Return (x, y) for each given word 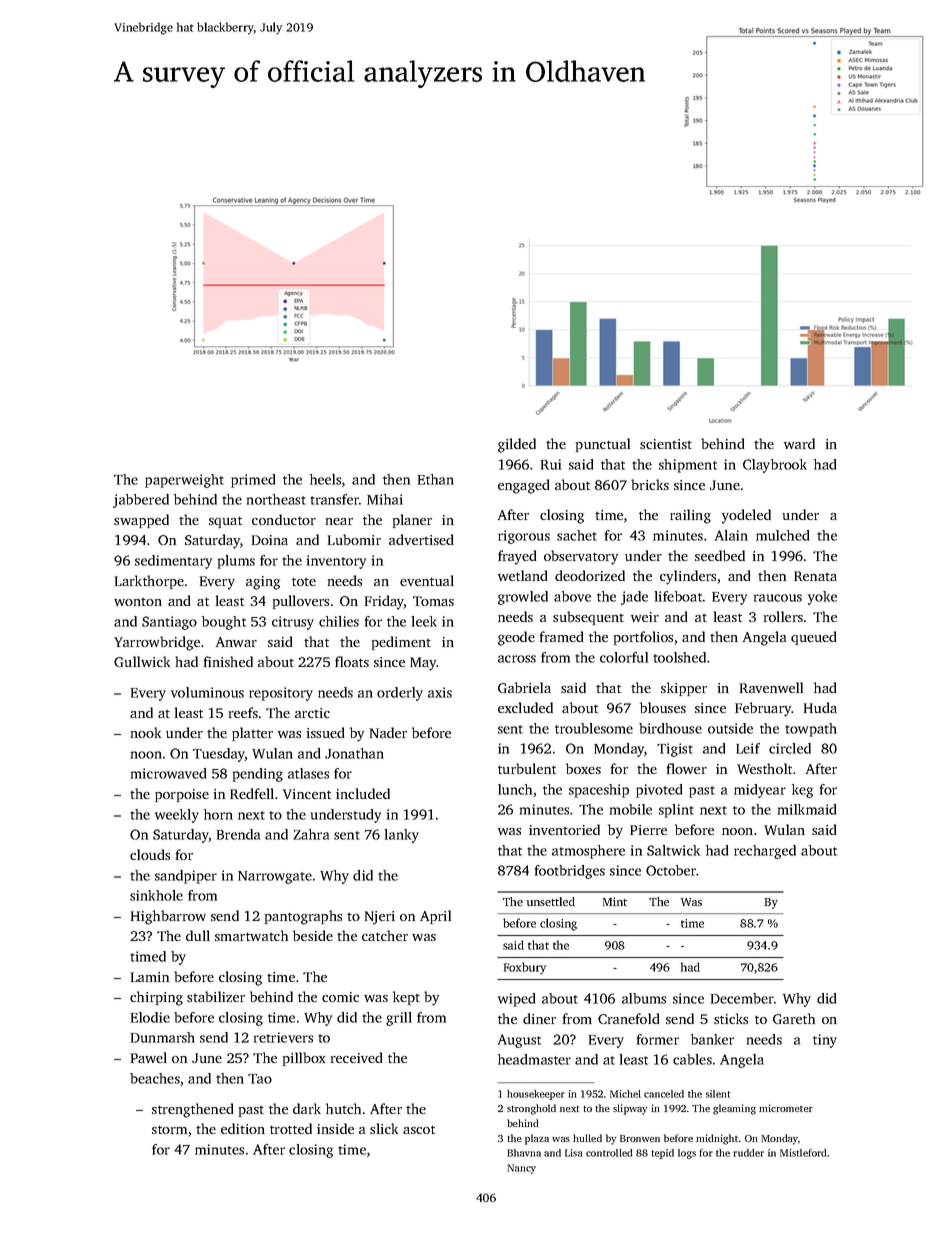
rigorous (524, 537)
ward (799, 443)
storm (169, 1130)
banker (712, 1039)
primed (253, 481)
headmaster (534, 1059)
